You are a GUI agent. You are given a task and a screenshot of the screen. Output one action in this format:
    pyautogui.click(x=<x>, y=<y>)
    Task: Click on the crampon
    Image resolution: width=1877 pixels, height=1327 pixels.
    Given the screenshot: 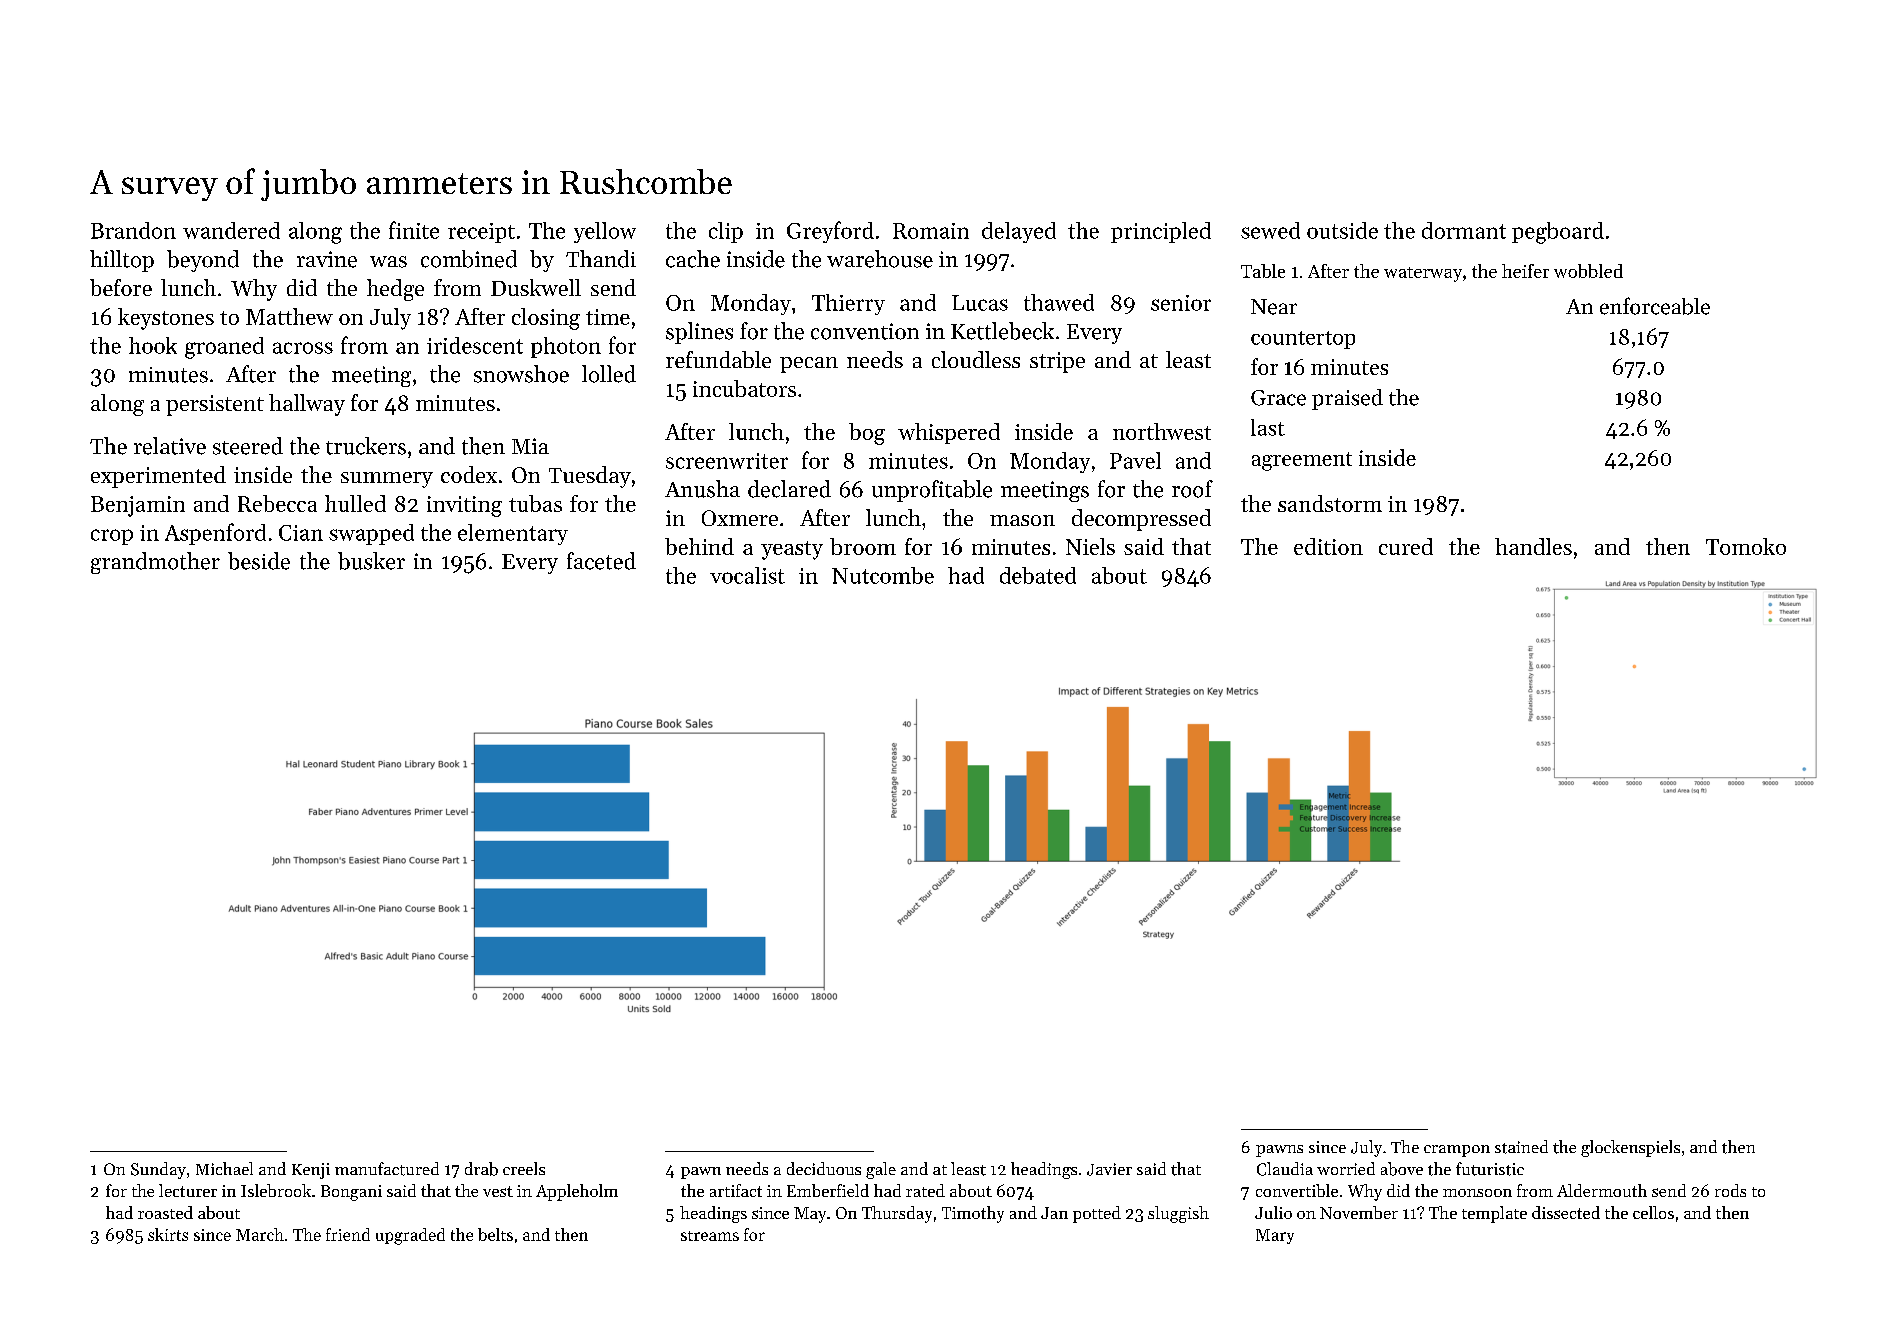 What is the action you would take?
    pyautogui.click(x=1457, y=1151)
